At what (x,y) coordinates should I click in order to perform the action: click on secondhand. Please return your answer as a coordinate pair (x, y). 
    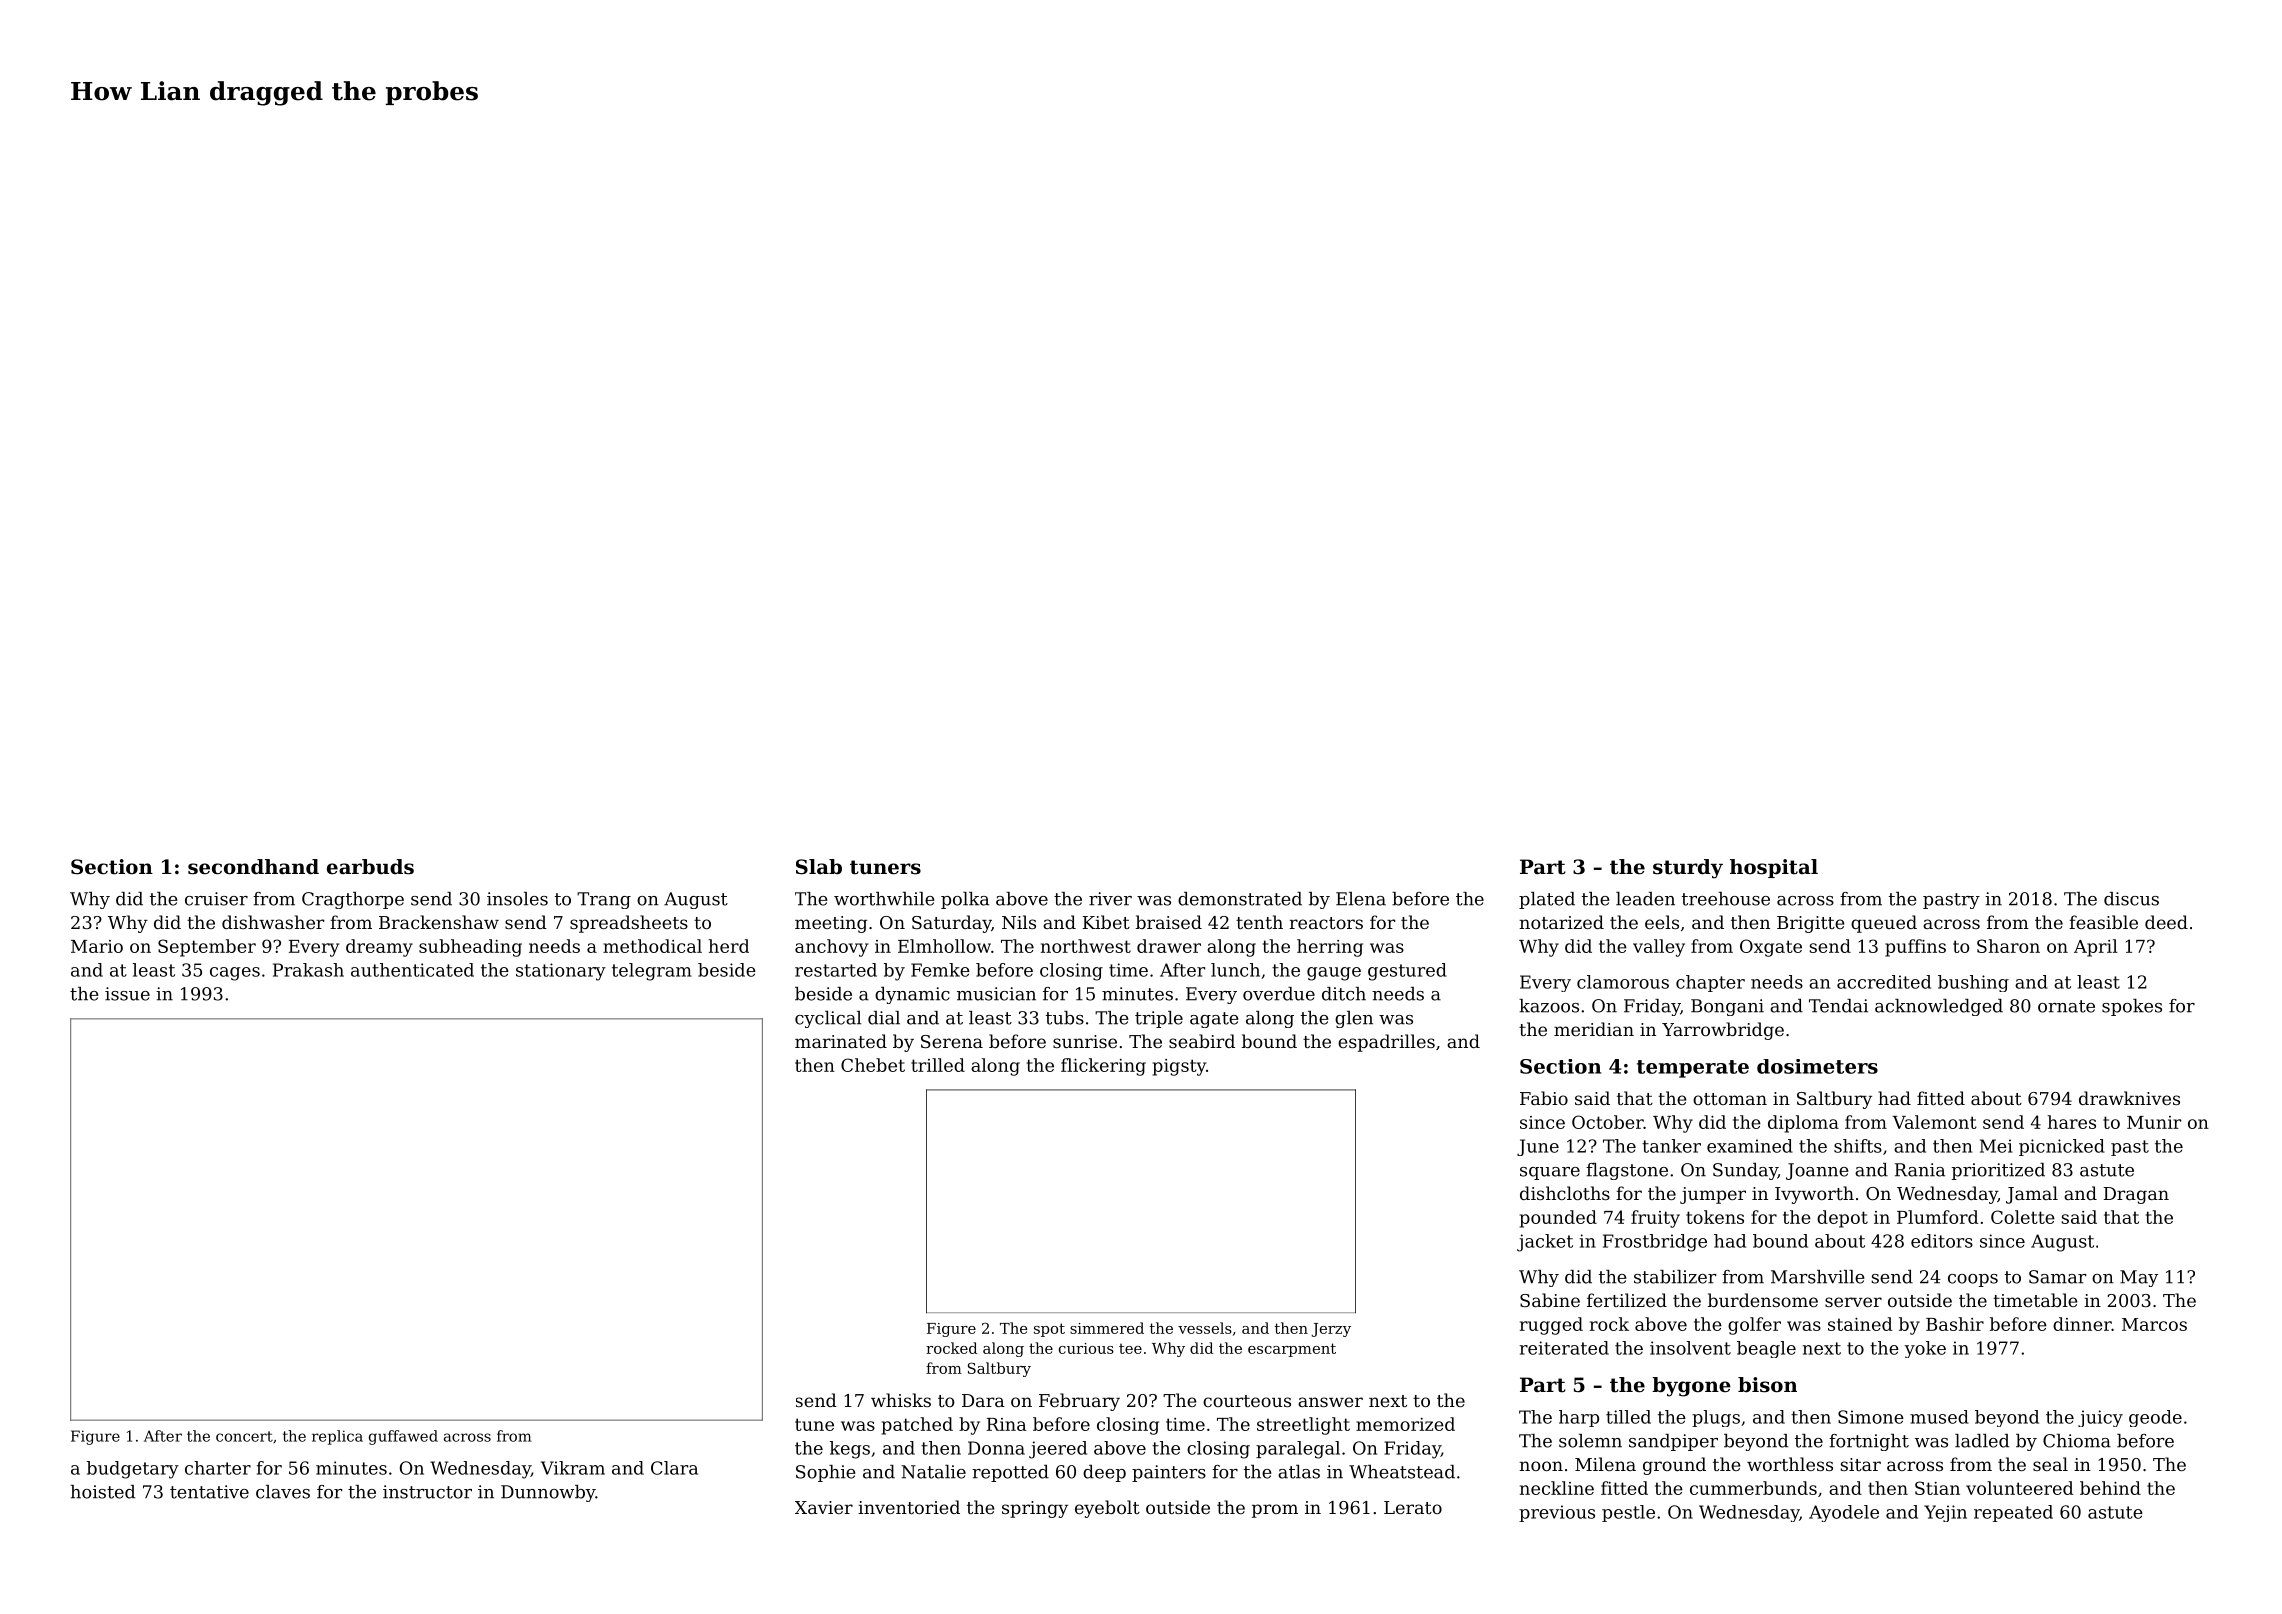
    Looking at the image, I should click on (253, 867).
